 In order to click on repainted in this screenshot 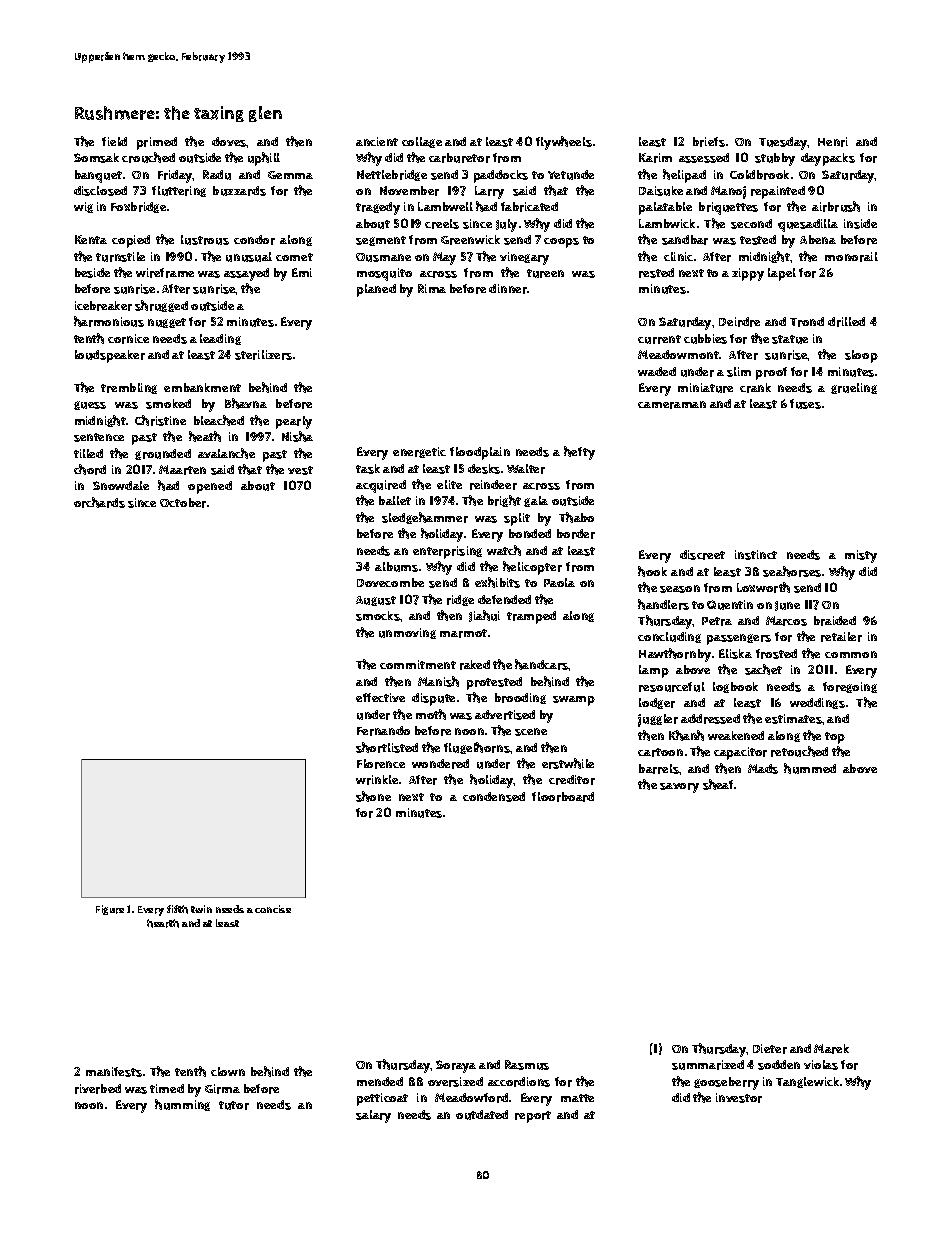, I will do `click(778, 192)`.
